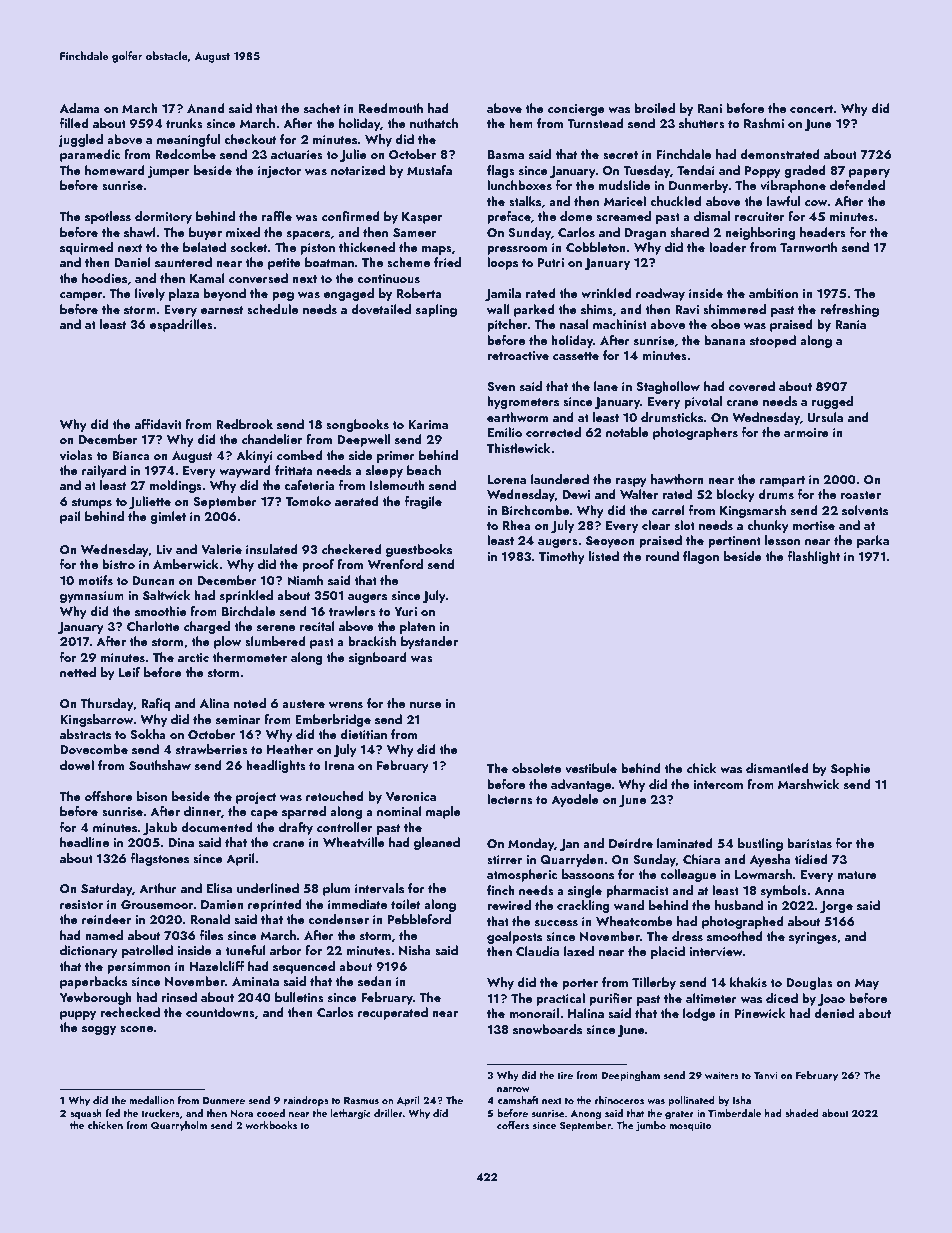 The width and height of the document is (952, 1233). Describe the element at coordinates (222, 904) in the document. I see `Damien` at that location.
